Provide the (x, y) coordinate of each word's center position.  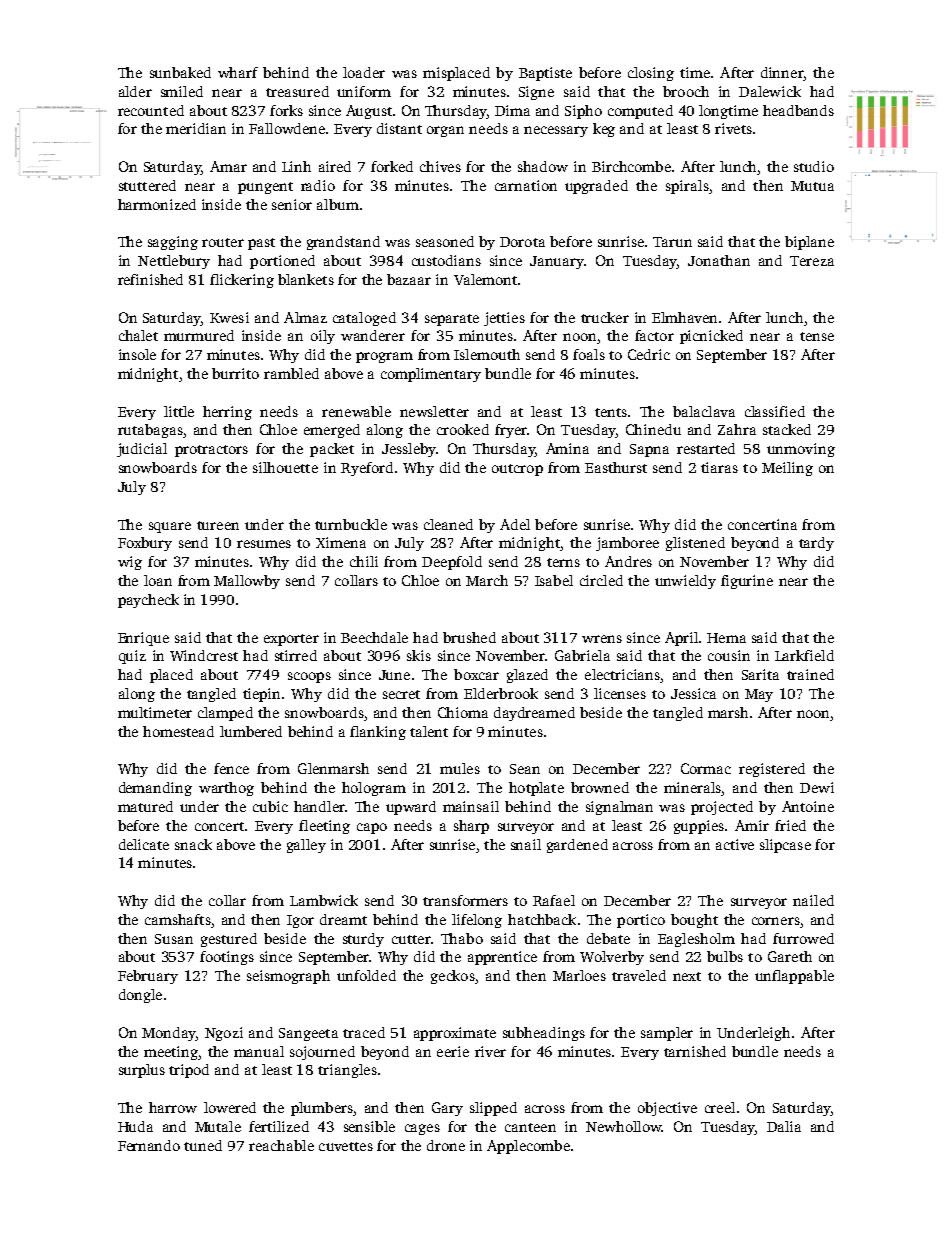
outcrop (517, 470)
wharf (238, 72)
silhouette (285, 467)
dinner (782, 74)
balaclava (704, 411)
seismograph (288, 977)
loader (364, 72)
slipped (493, 1109)
